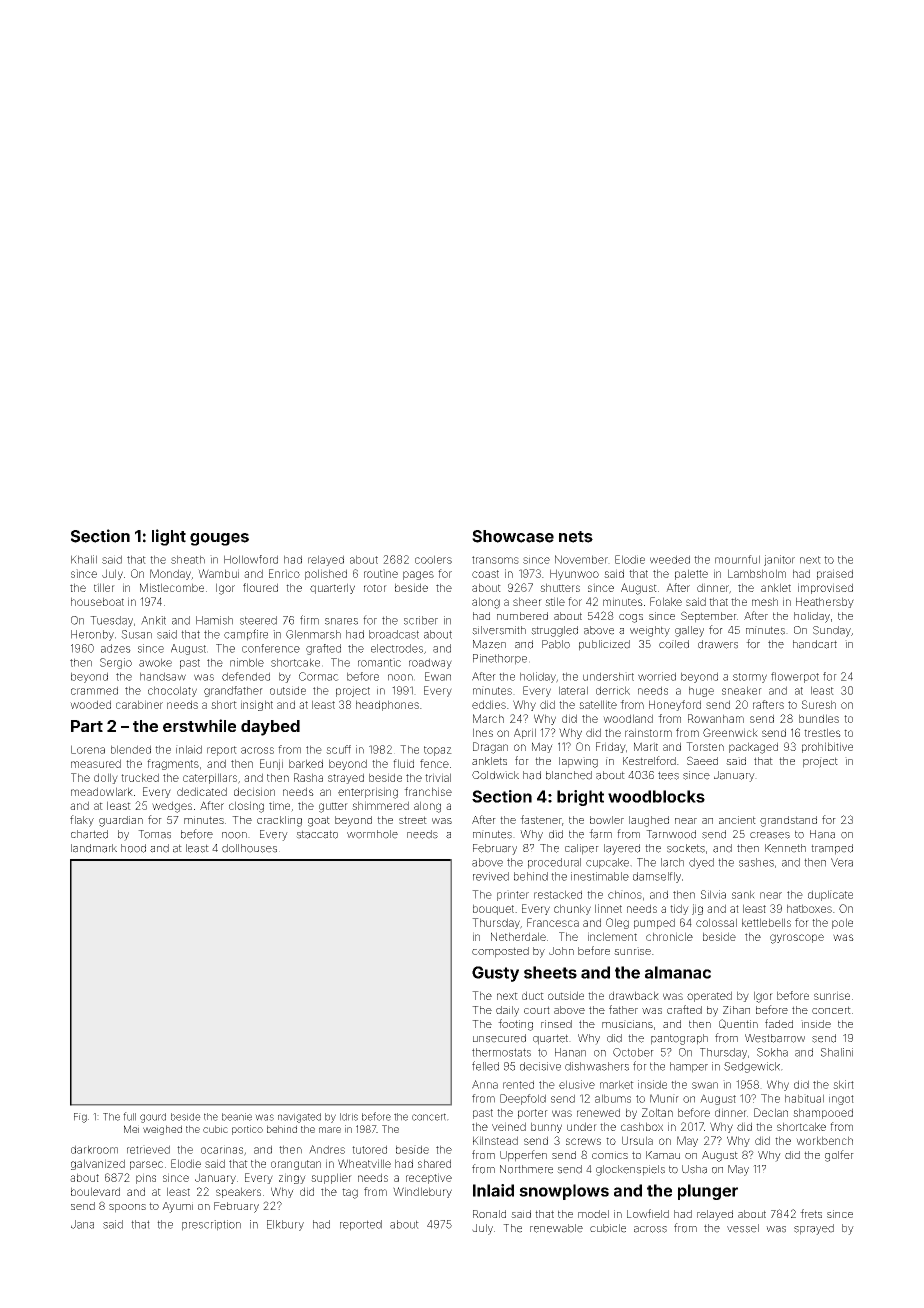 This screenshot has width=924, height=1308. I want to click on nets, so click(576, 537).
